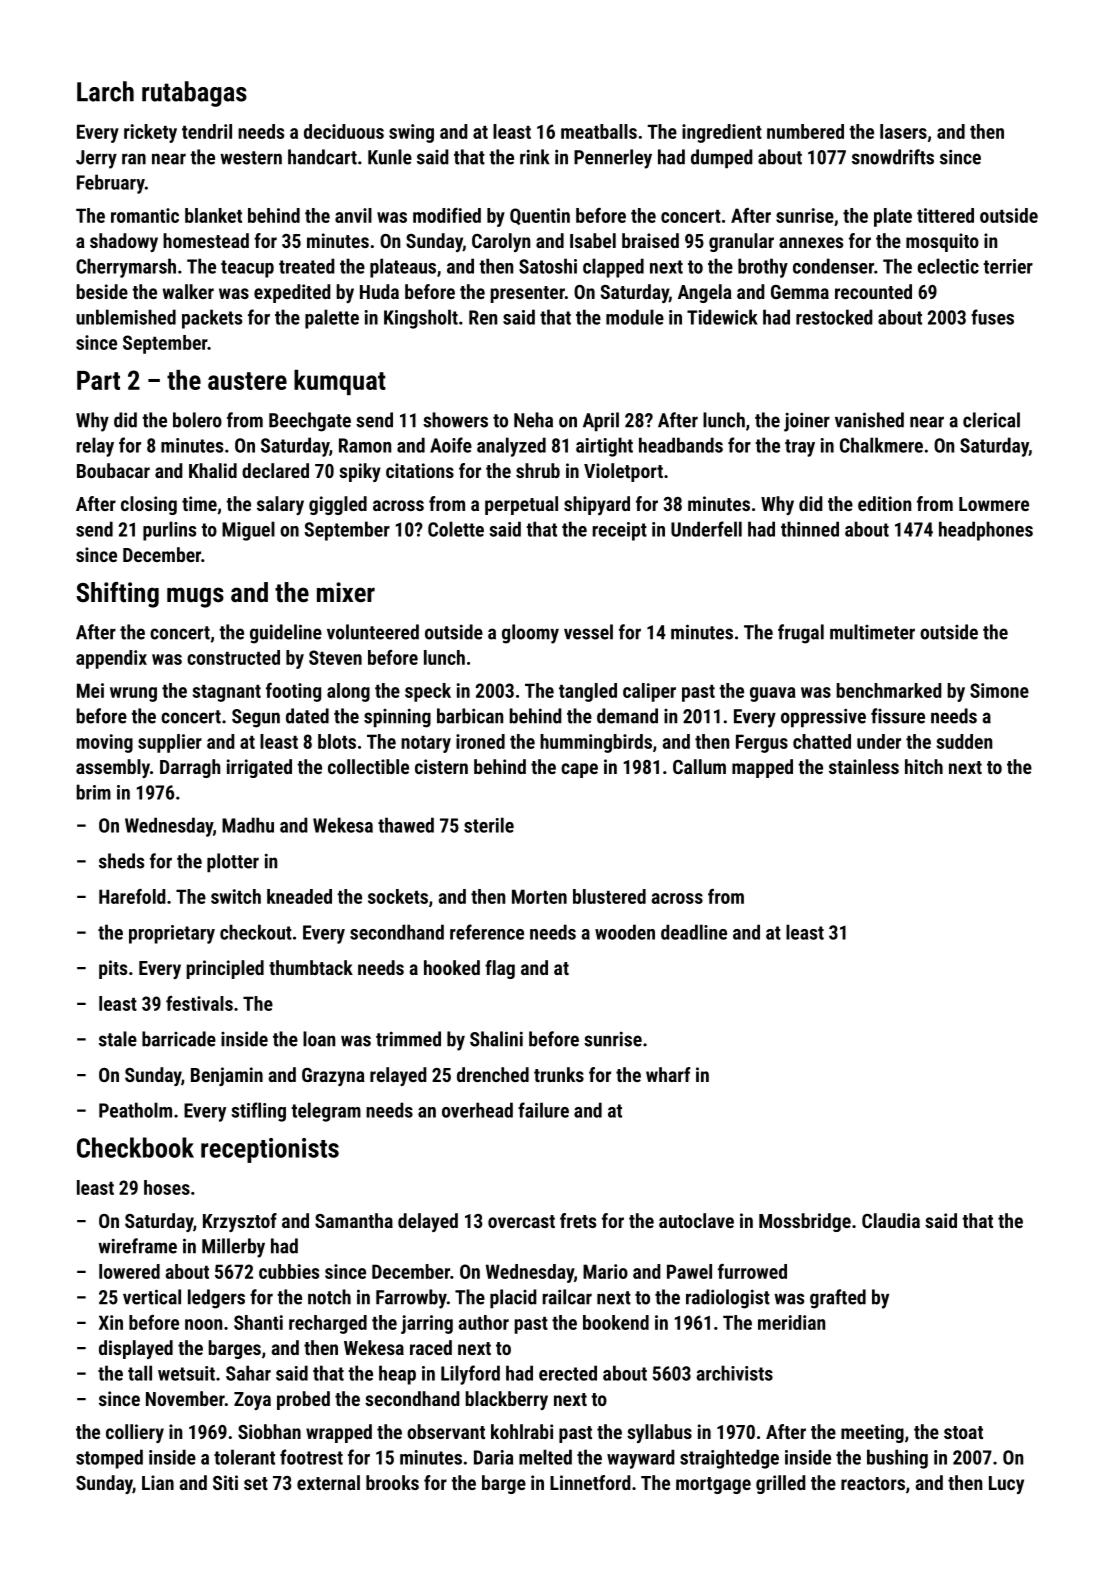 The width and height of the screenshot is (1118, 1581). Describe the element at coordinates (501, 242) in the screenshot. I see `Carolyn` at that location.
